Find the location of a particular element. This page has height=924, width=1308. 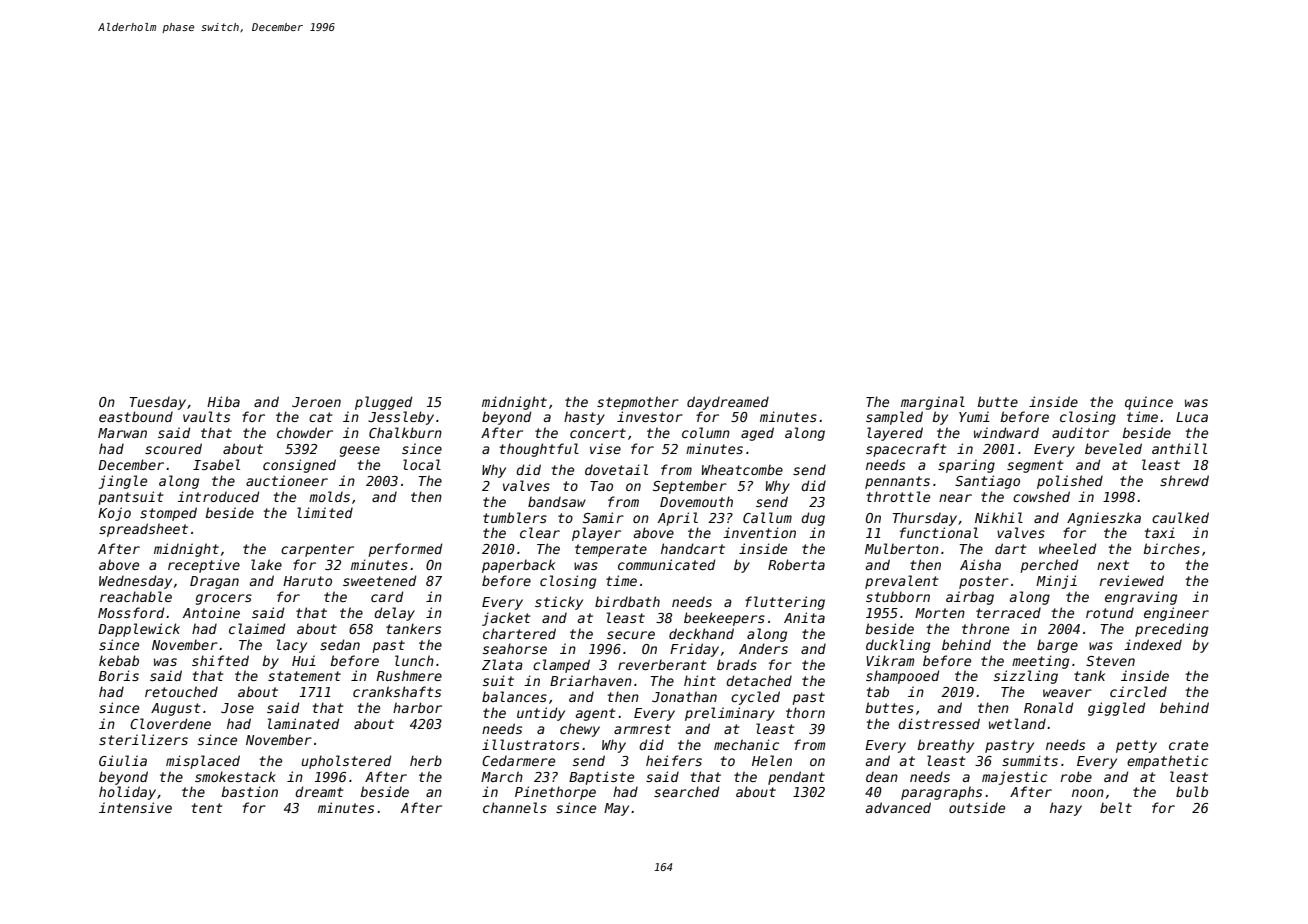

Luca is located at coordinates (1192, 417).
